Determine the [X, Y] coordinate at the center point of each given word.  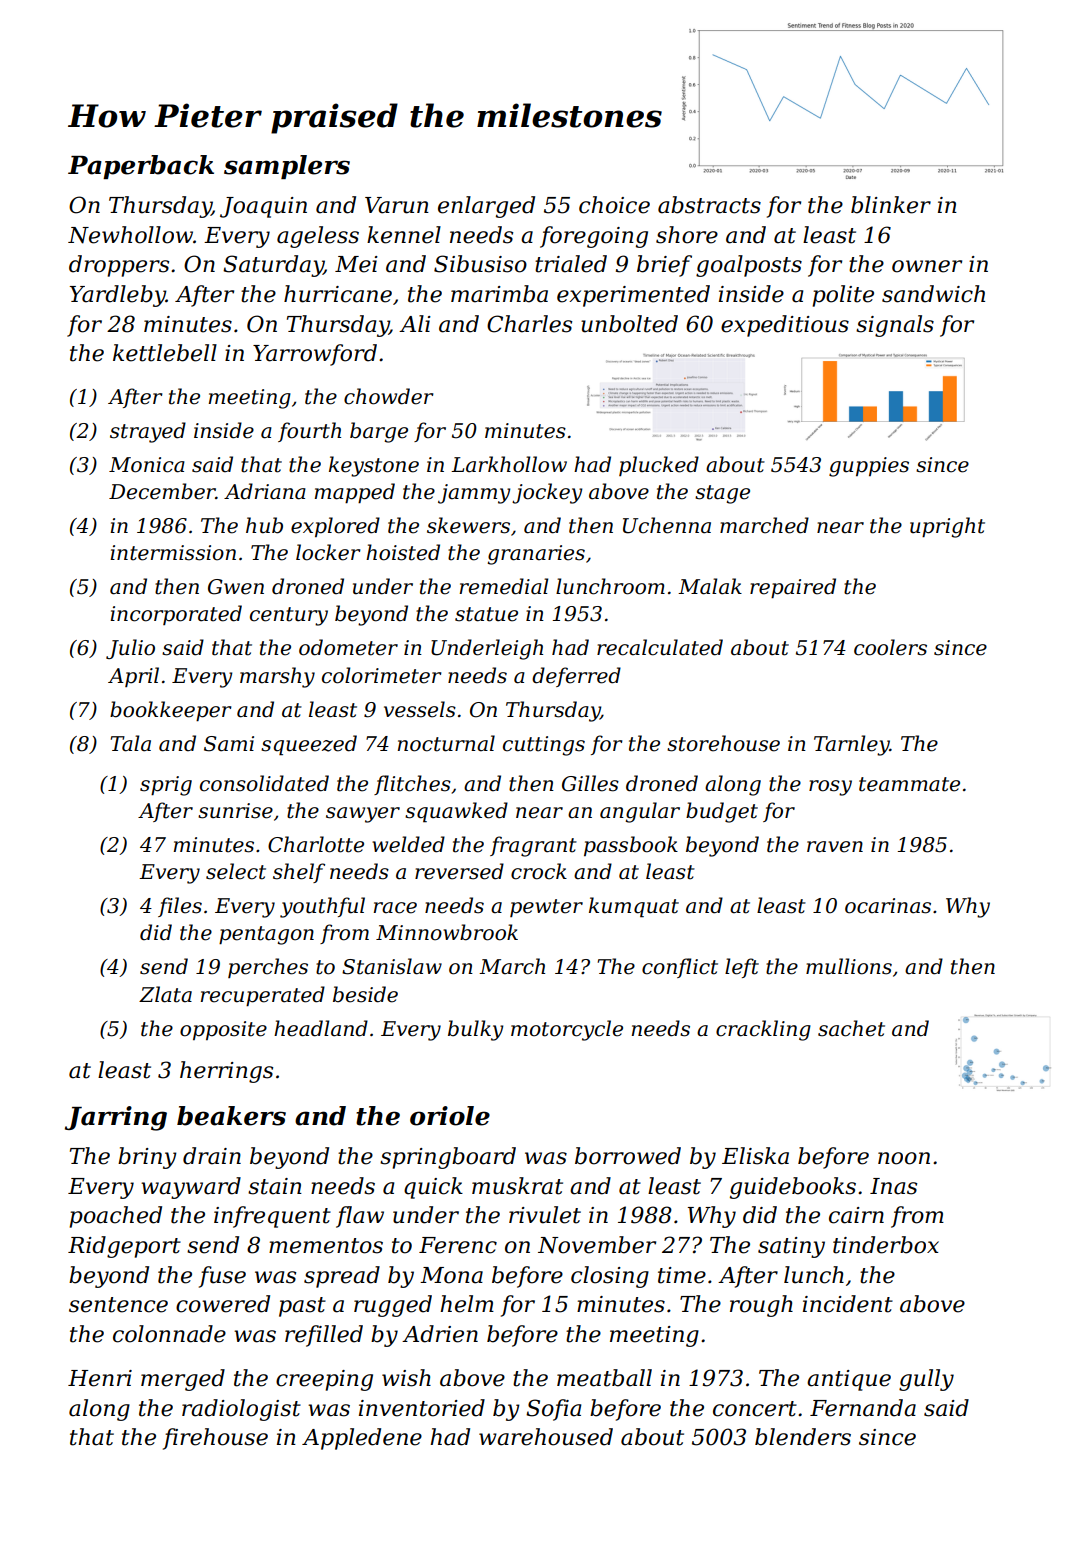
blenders [803, 1437]
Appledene [362, 1439]
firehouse [215, 1439]
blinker [891, 205]
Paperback [141, 167]
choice [614, 205]
